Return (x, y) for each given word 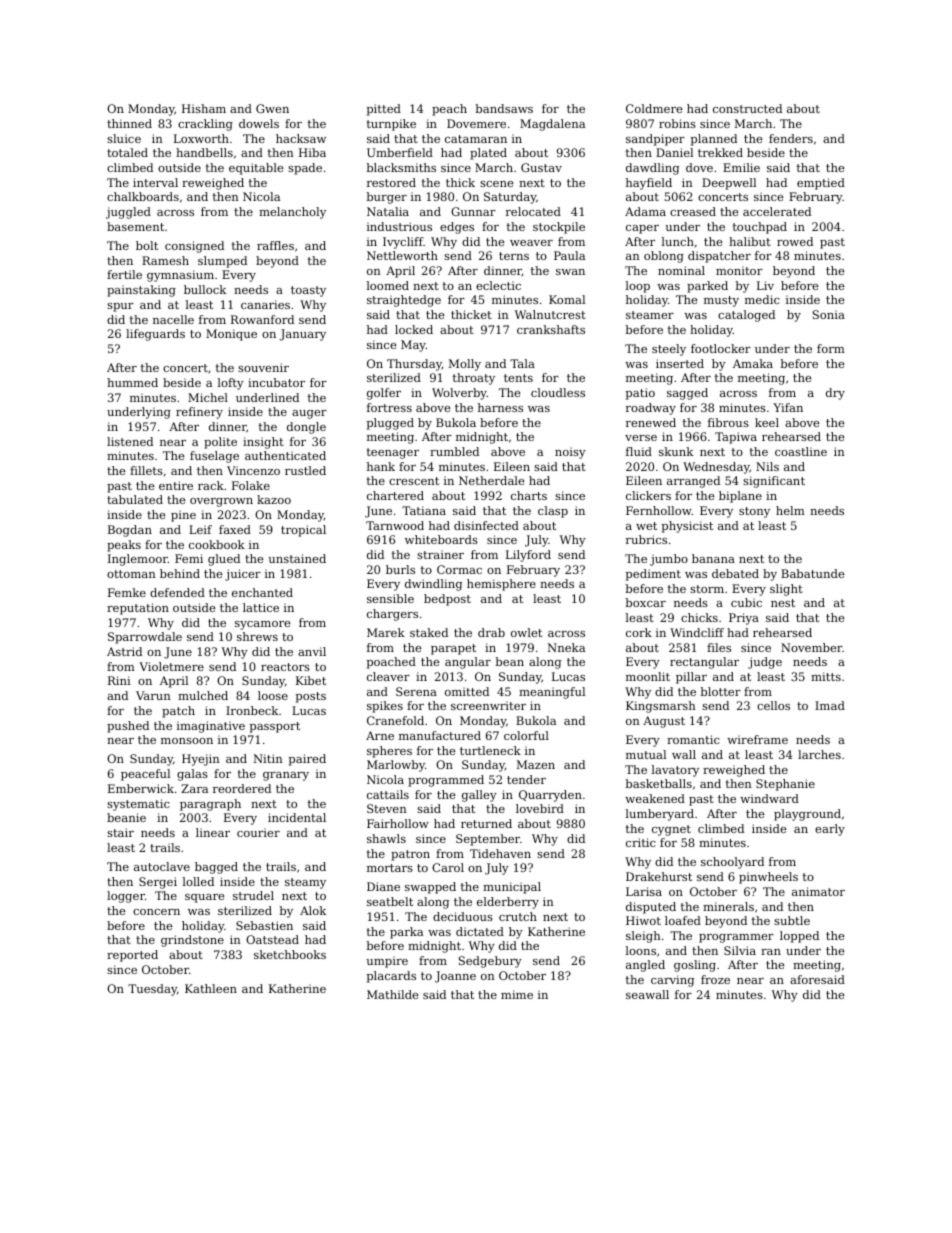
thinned (129, 123)
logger (126, 897)
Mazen (536, 764)
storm (707, 589)
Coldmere (654, 108)
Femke (127, 592)
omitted (467, 691)
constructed (747, 108)
